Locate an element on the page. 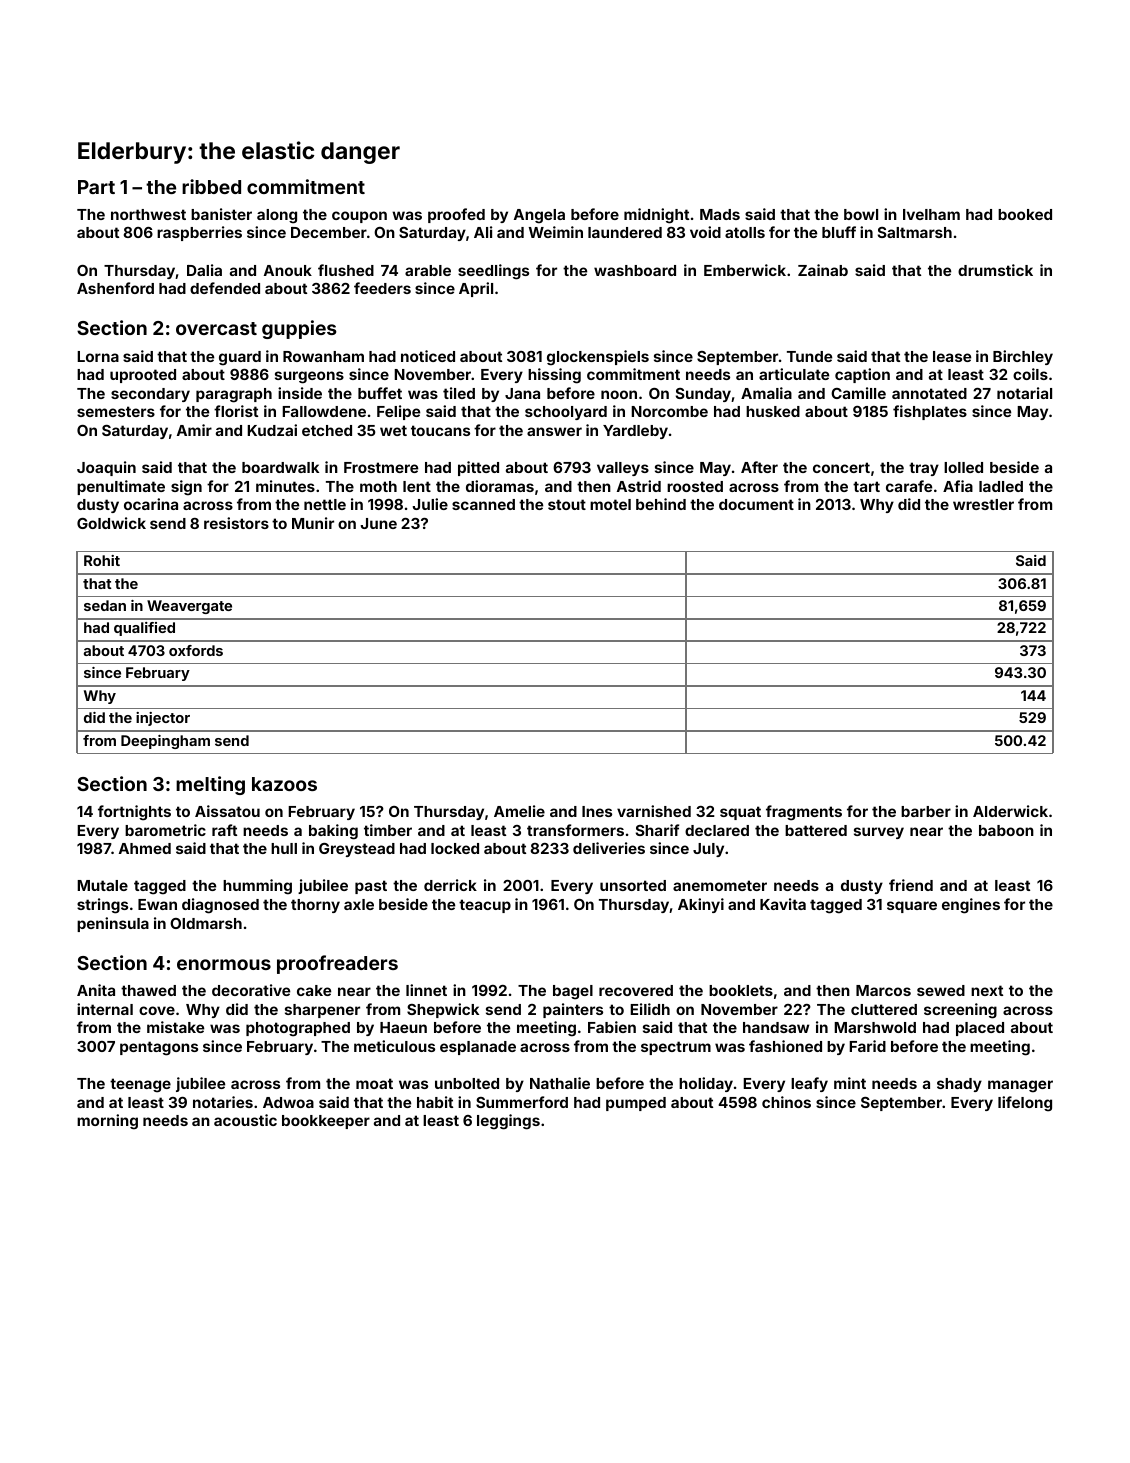 The height and width of the image is (1463, 1130). scanned is located at coordinates (483, 504).
